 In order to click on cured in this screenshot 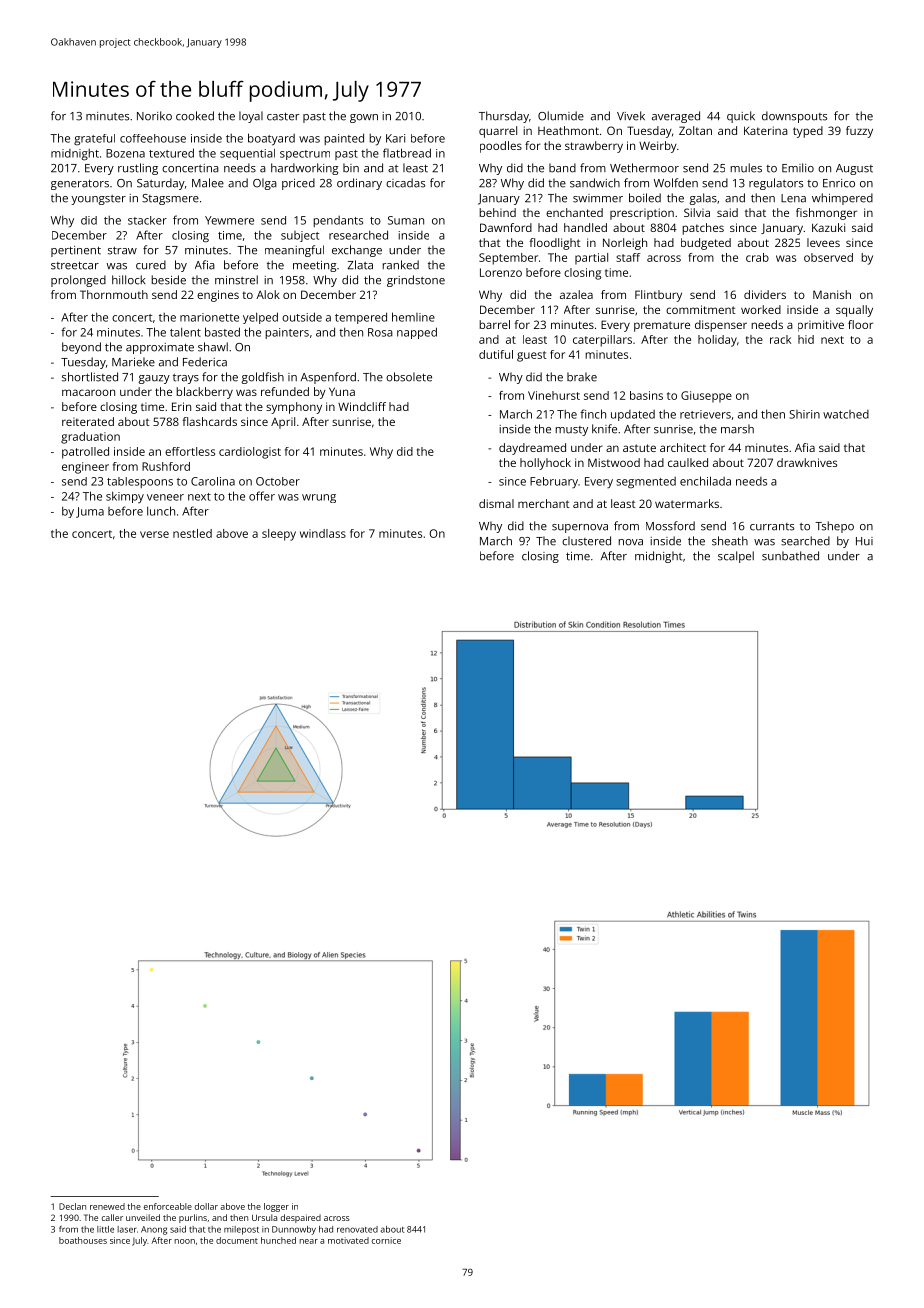, I will do `click(151, 265)`.
